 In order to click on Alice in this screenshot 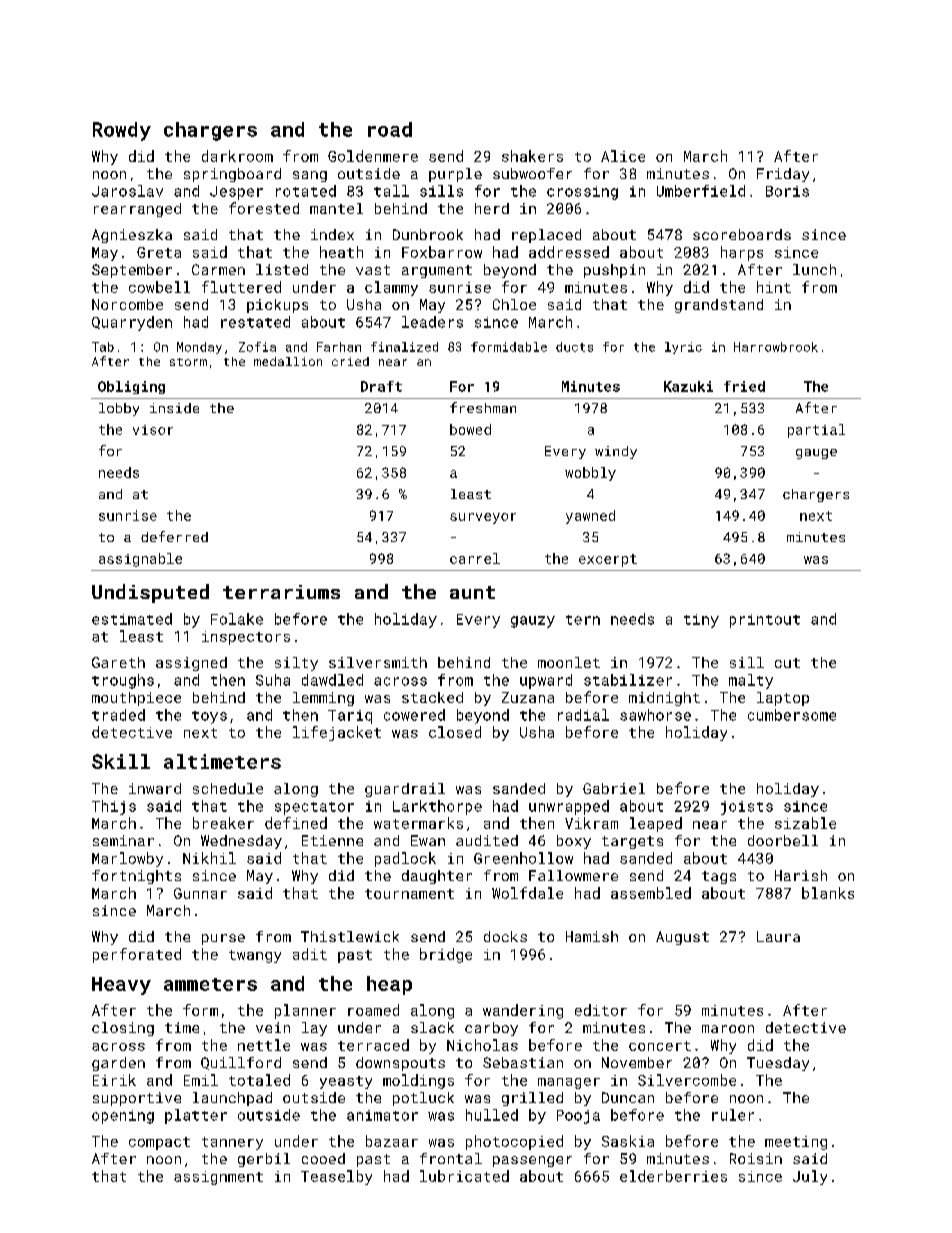, I will do `click(623, 156)`.
